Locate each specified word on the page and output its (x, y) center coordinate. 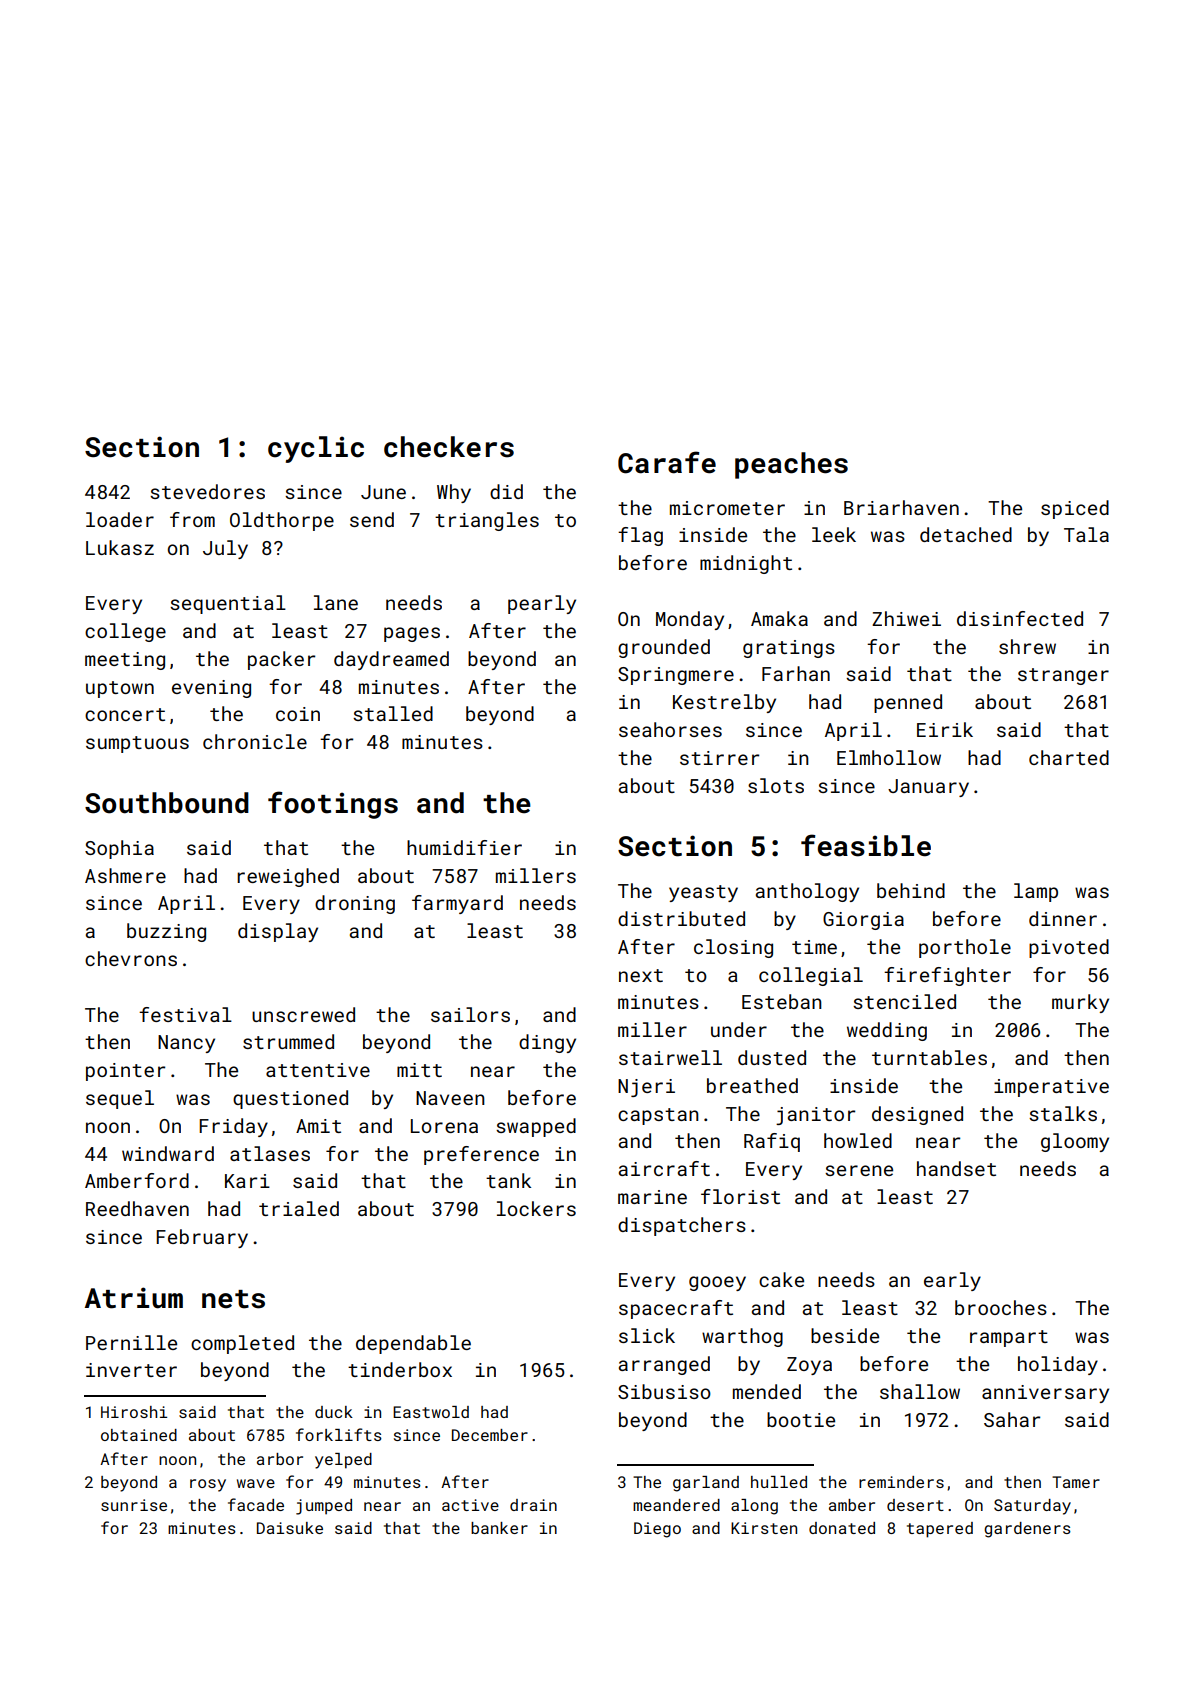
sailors (470, 1014)
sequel (120, 1099)
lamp (1036, 892)
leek (834, 534)
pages (412, 634)
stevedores (207, 491)
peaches (791, 465)
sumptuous (137, 744)
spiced (1075, 509)
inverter (131, 1370)
